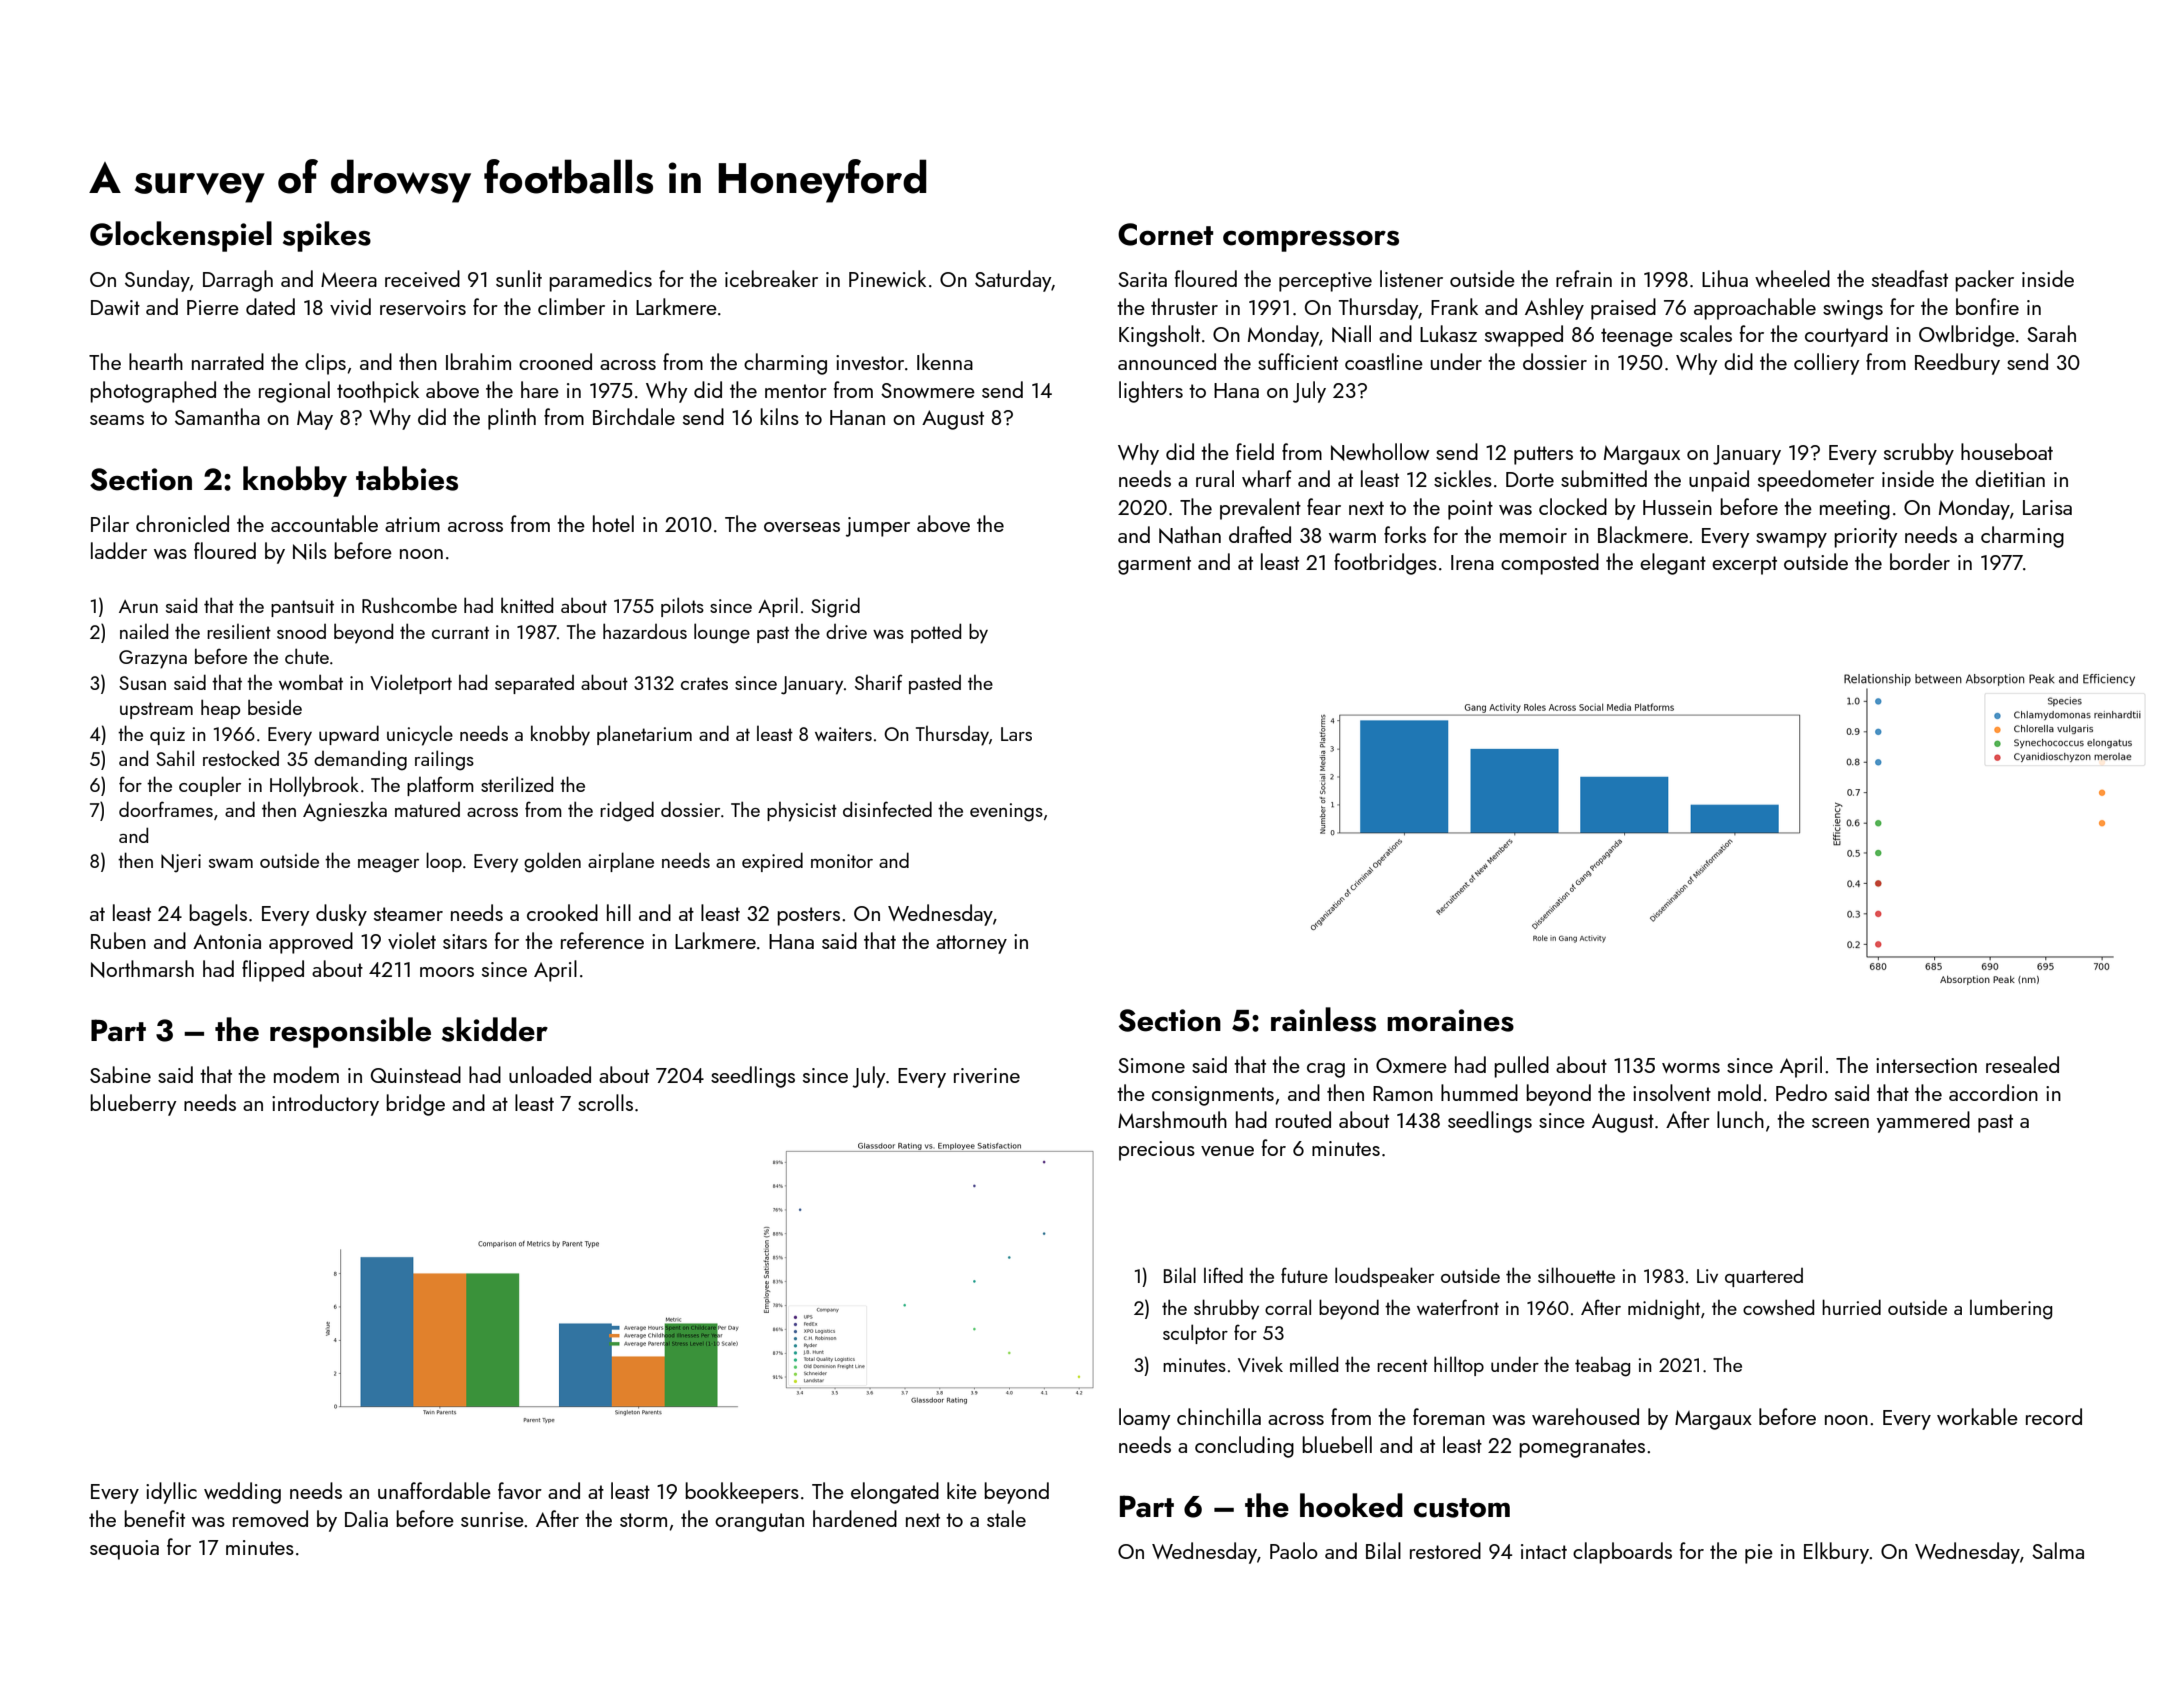  What do you see at coordinates (987, 1075) in the screenshot?
I see `riverine` at bounding box center [987, 1075].
